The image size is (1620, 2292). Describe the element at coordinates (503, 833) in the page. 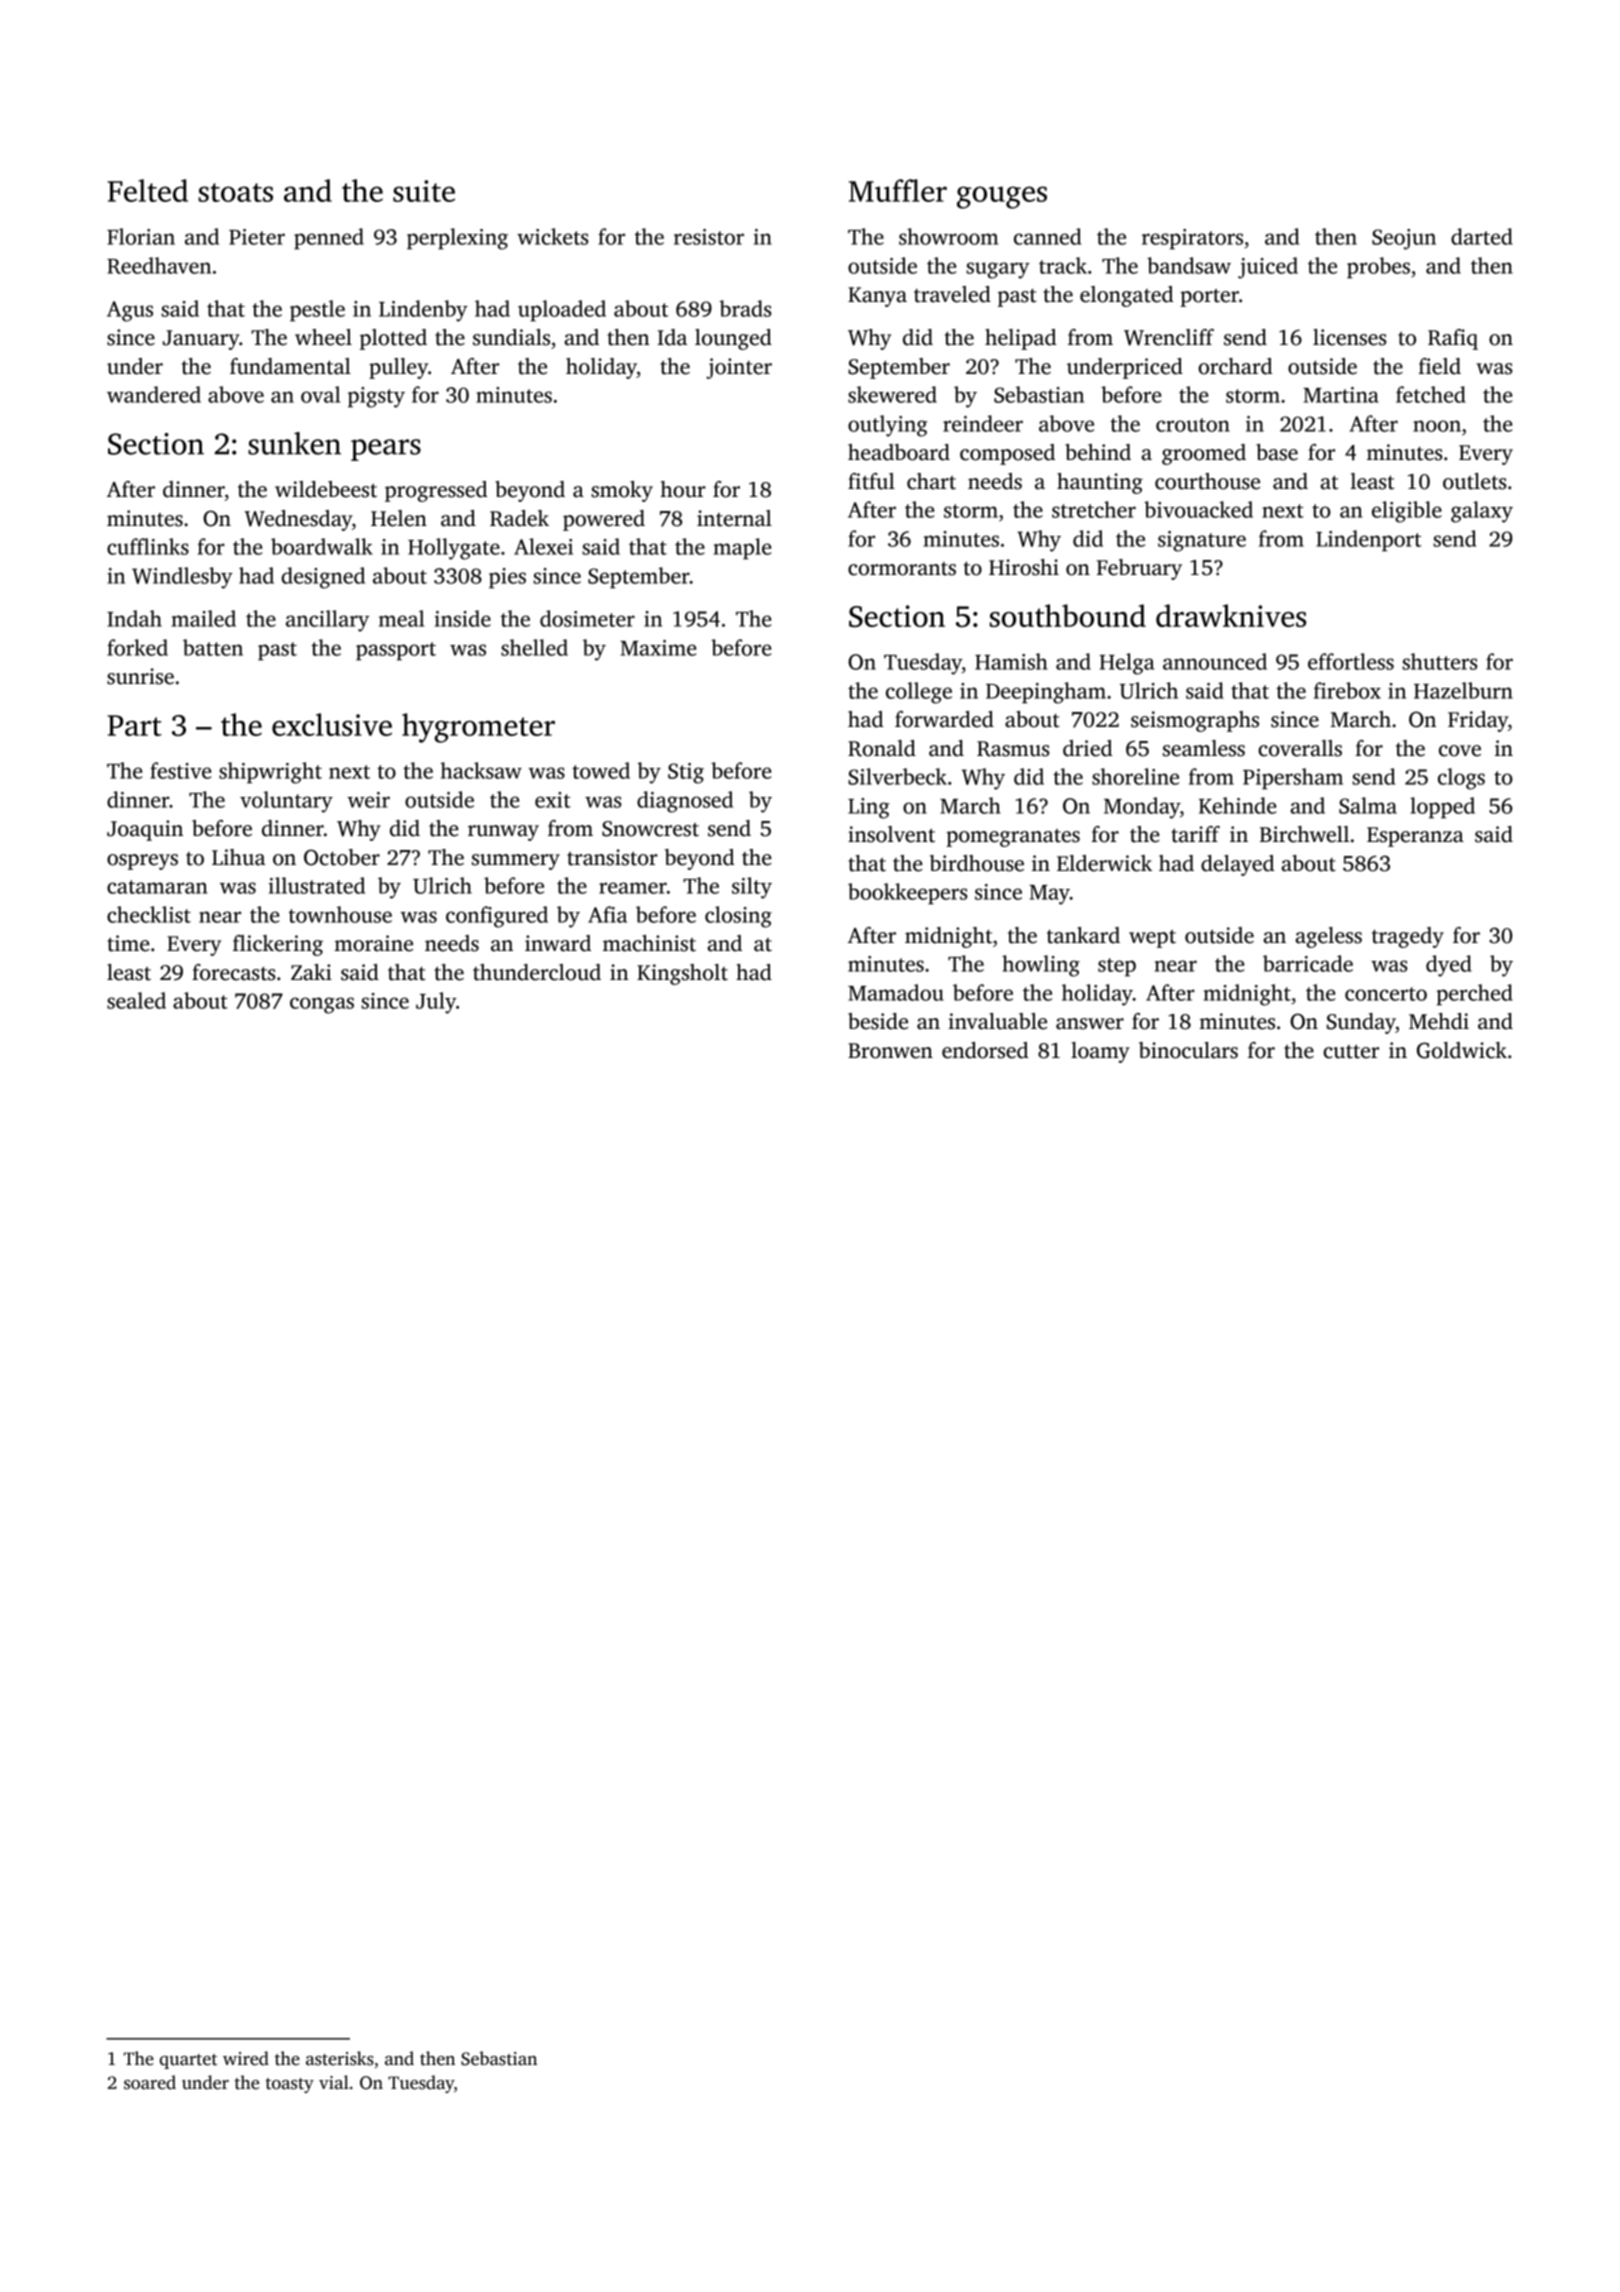

I see `runway` at that location.
